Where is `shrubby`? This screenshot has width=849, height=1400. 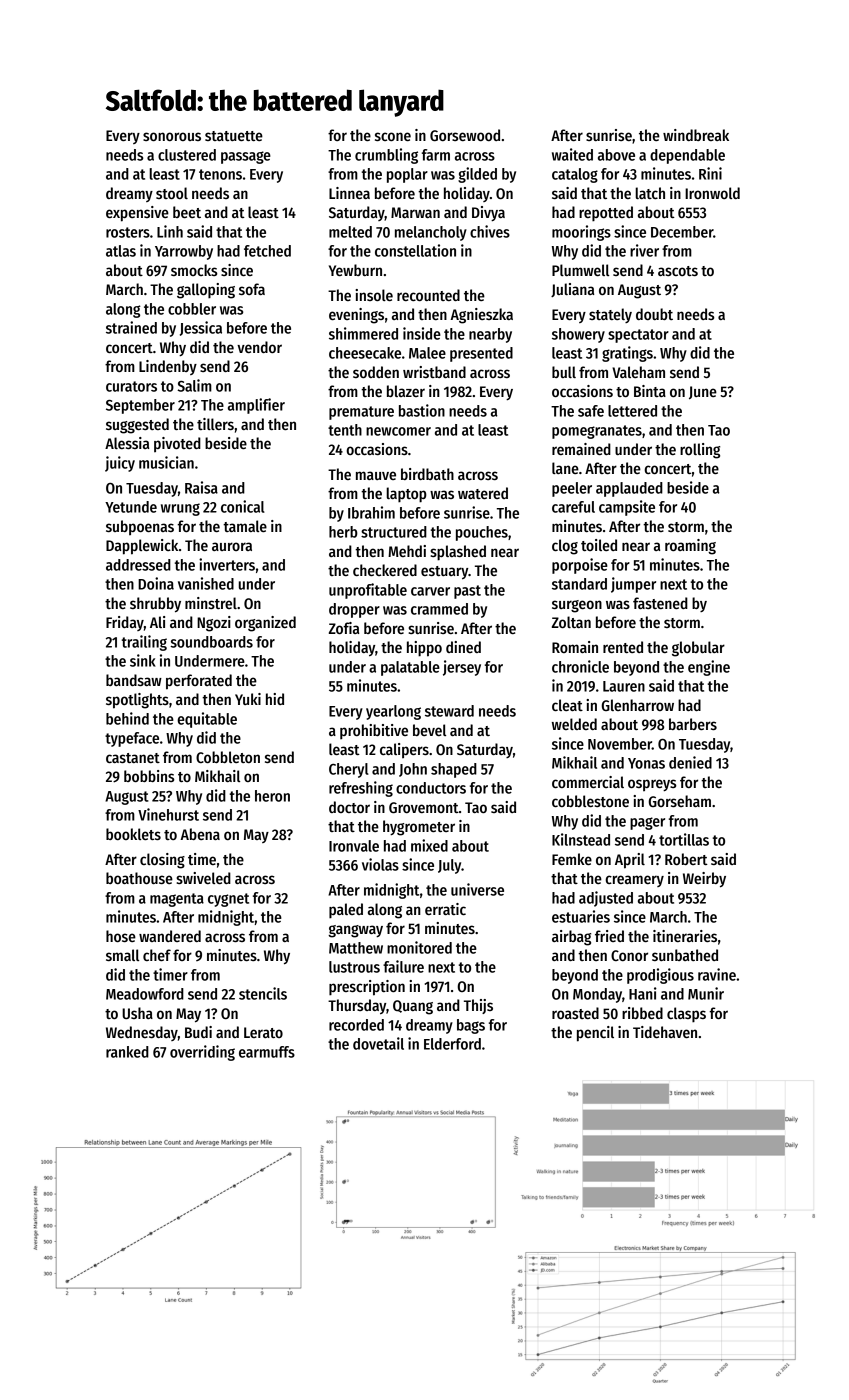 shrubby is located at coordinates (155, 605).
